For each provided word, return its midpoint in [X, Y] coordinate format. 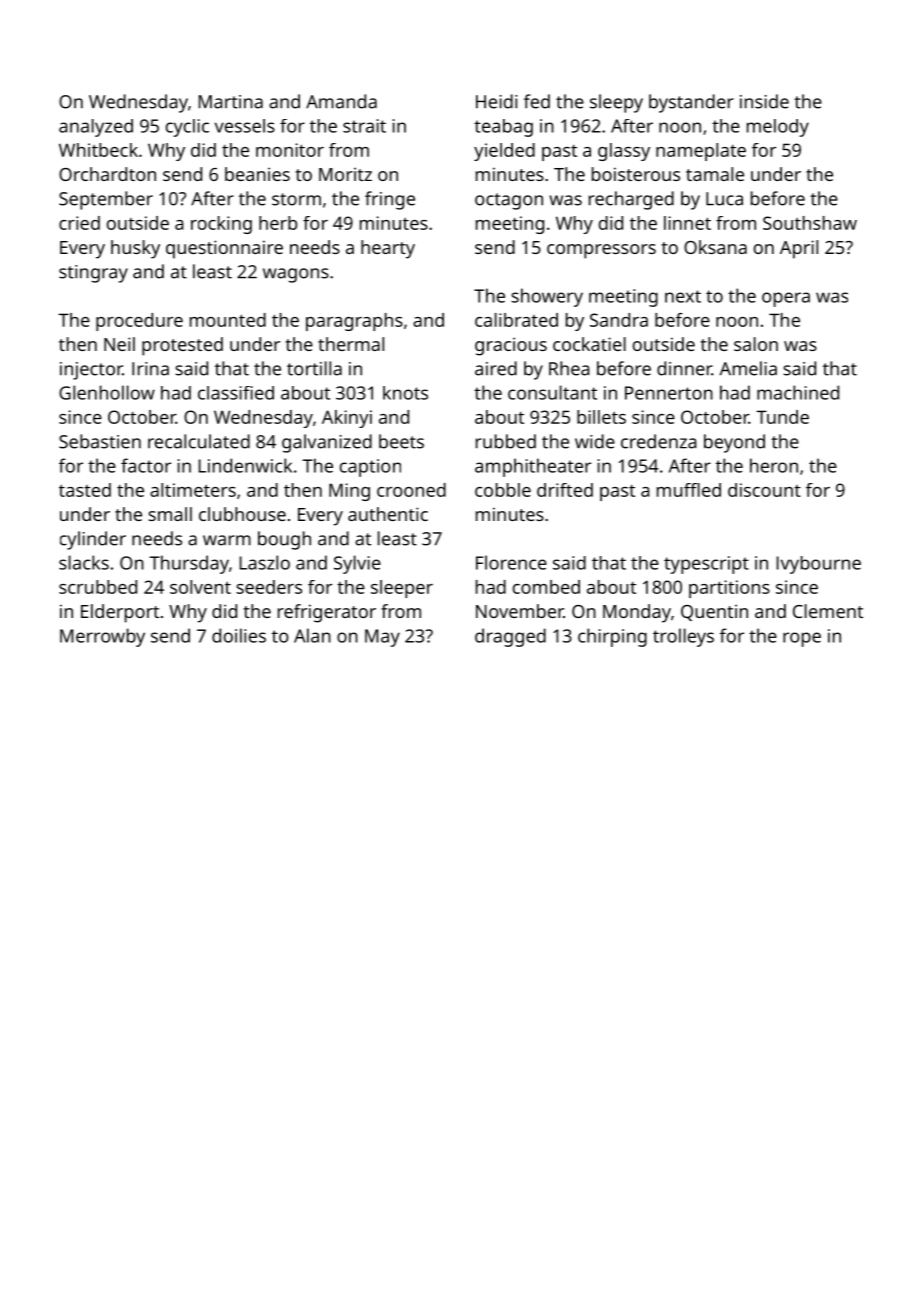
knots [405, 393]
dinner [684, 368]
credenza [659, 441]
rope [802, 639]
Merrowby [102, 637]
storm [296, 199]
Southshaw [810, 223]
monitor [290, 150]
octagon [509, 201]
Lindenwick [245, 465]
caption [370, 468]
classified [236, 393]
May [382, 638]
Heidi [496, 101]
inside [764, 101]
